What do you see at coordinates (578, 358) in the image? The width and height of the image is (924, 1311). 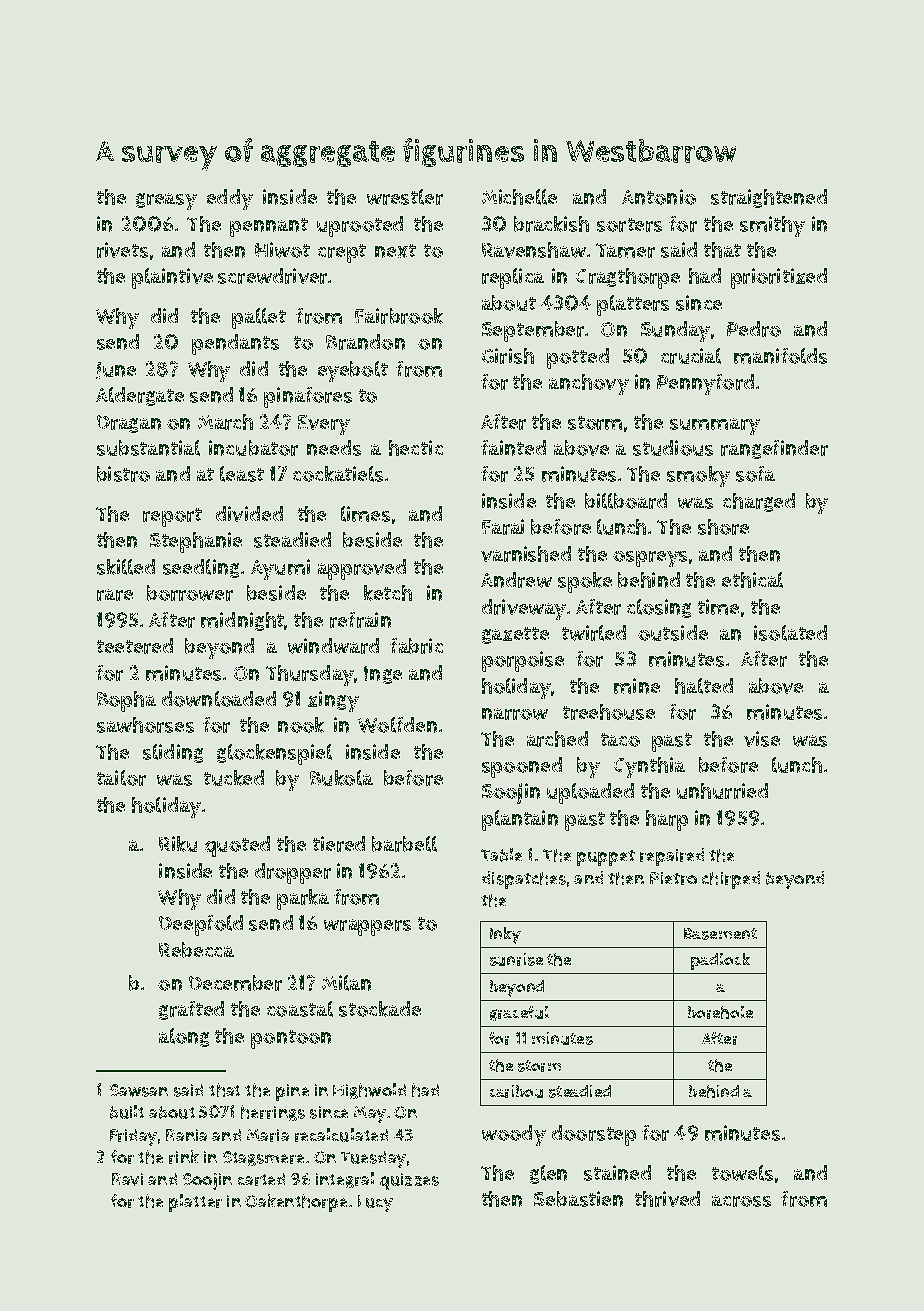 I see `potted` at bounding box center [578, 358].
